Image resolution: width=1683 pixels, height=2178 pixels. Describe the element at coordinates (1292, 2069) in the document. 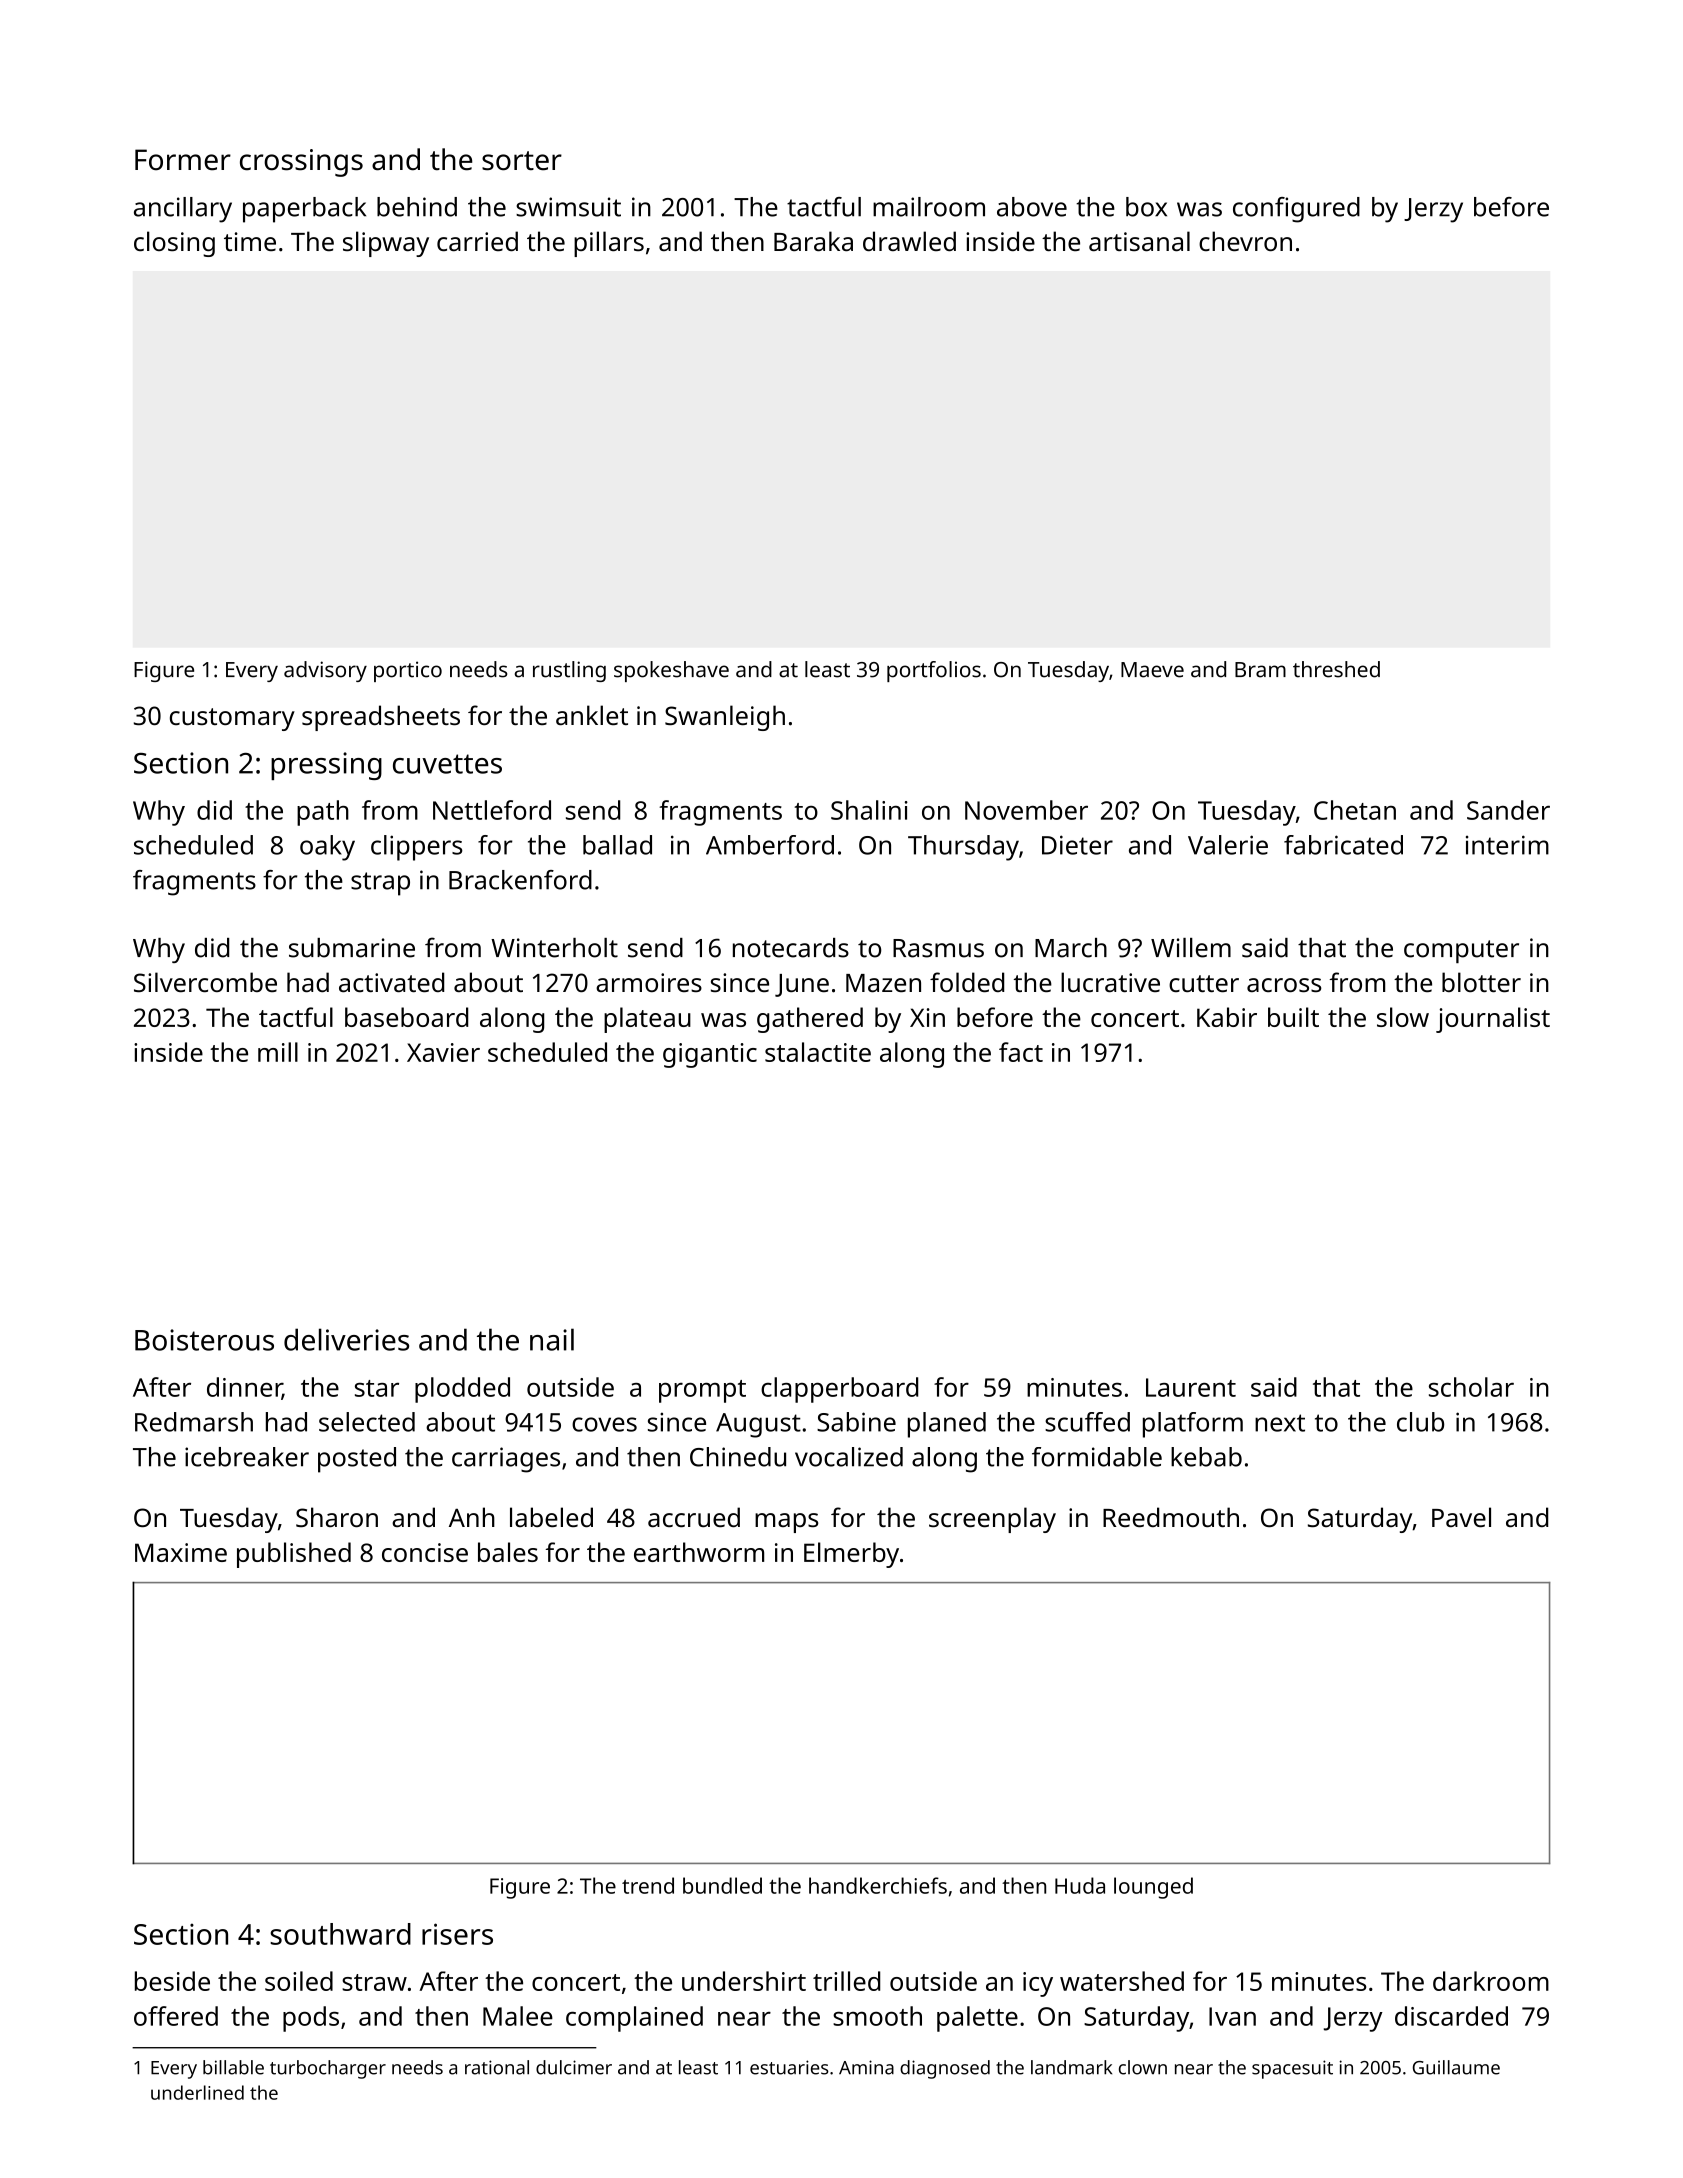

I see `spacesuit` at that location.
